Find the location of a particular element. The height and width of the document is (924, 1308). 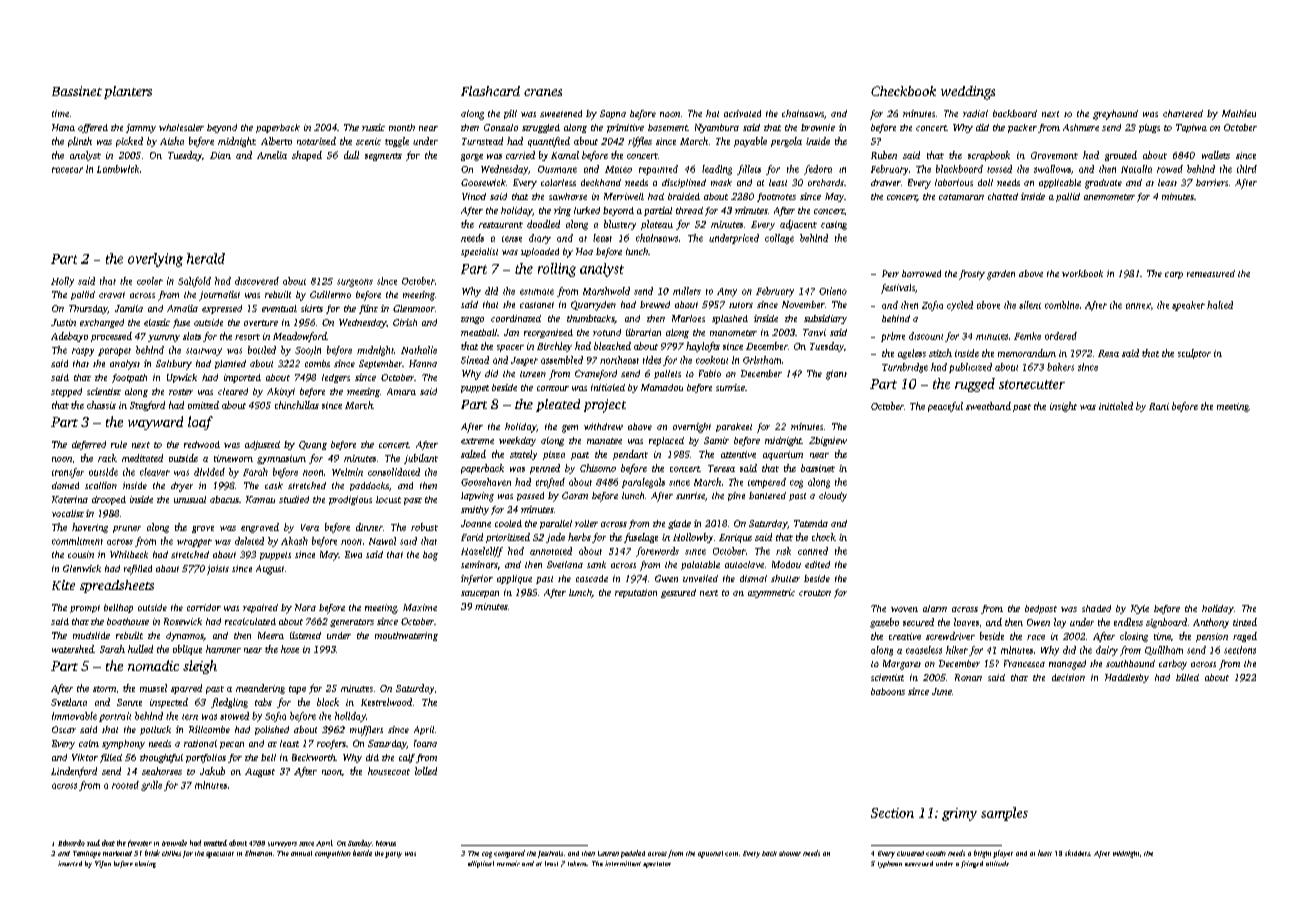

Elmerton is located at coordinates (258, 853).
